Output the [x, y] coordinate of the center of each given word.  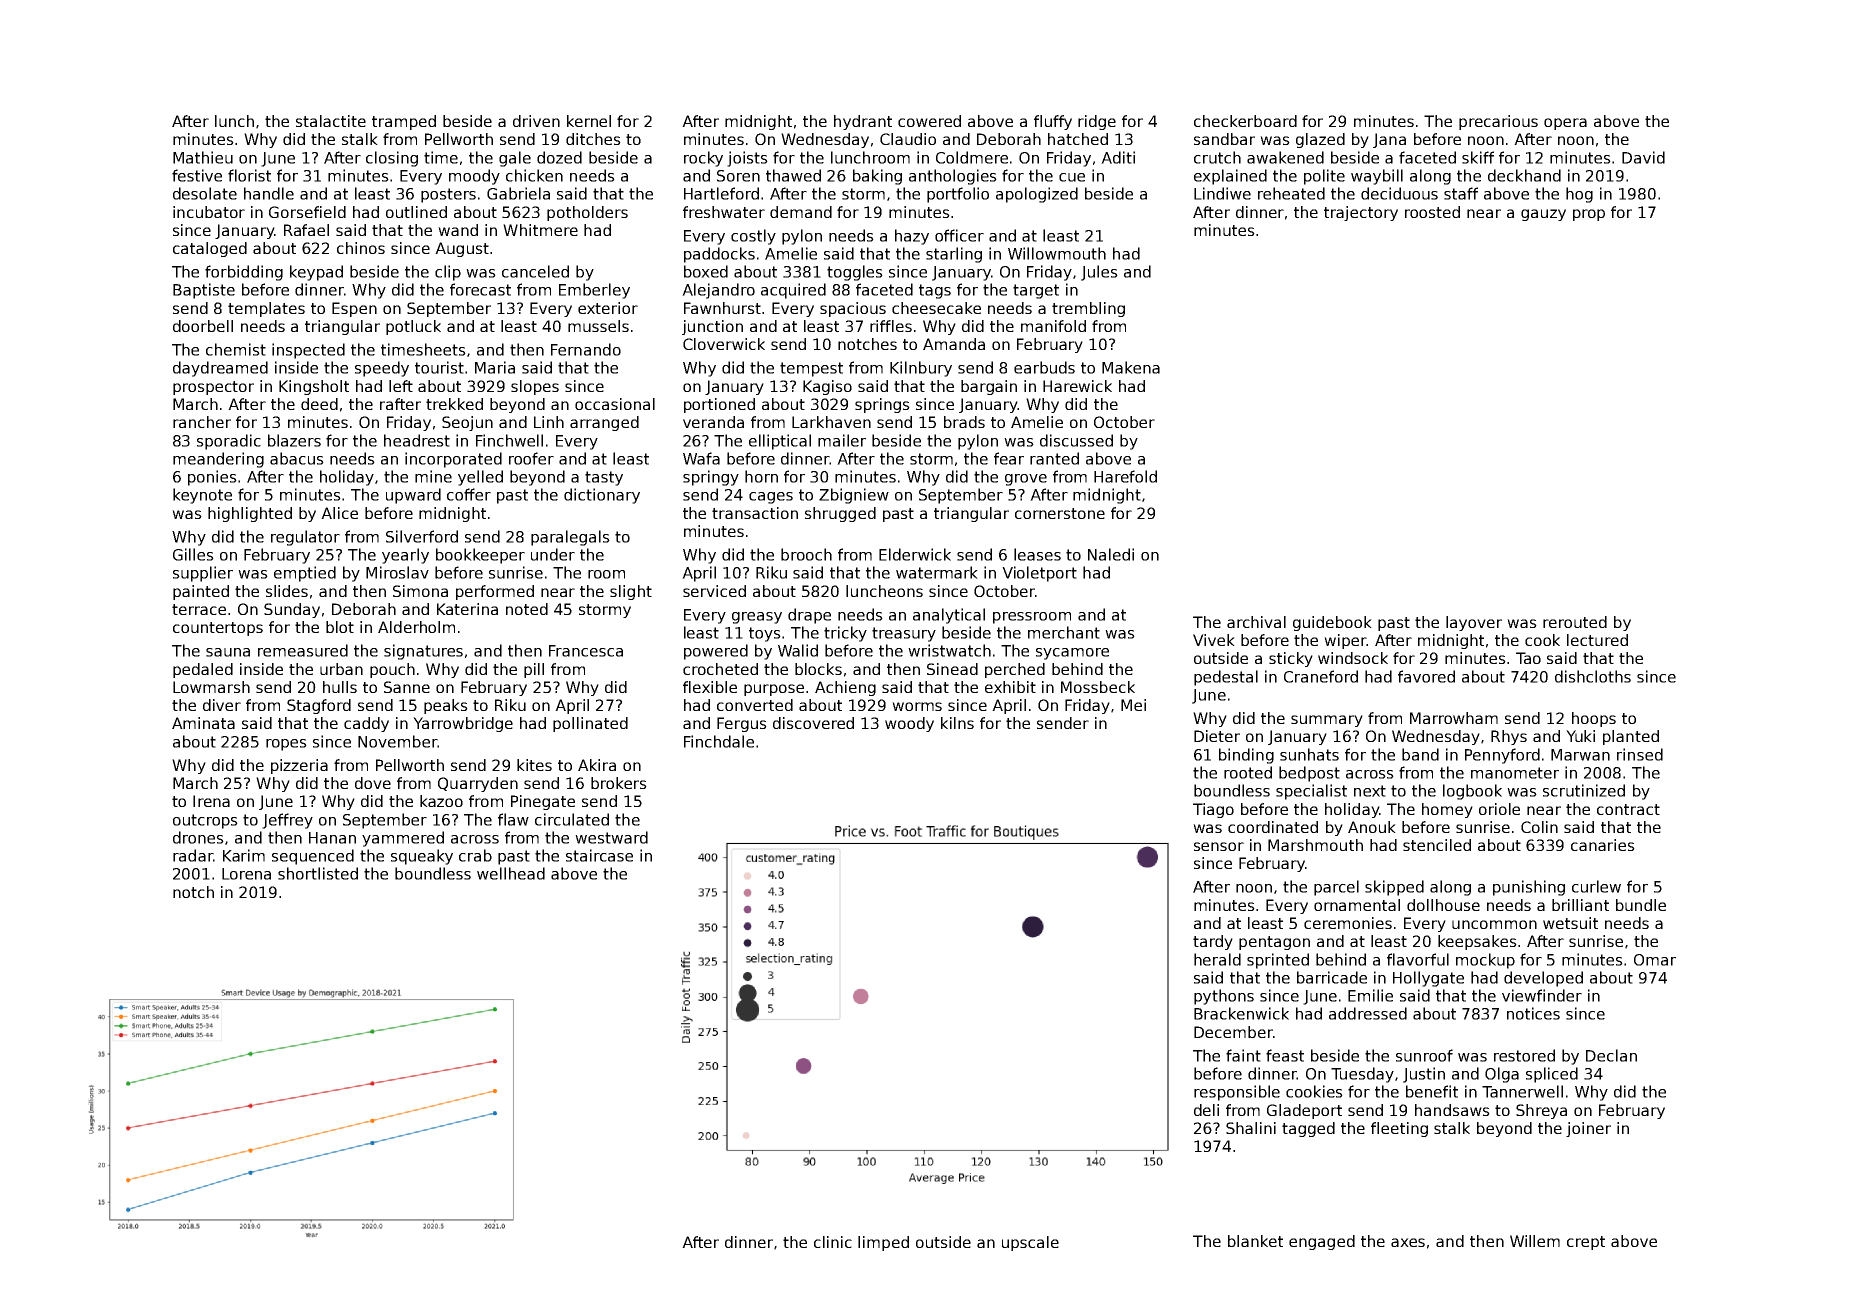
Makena [1131, 367]
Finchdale [719, 741]
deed [319, 404]
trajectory [1361, 213]
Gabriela [518, 193]
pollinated [590, 724]
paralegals [570, 538]
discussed [1076, 440]
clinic [833, 1242]
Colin [1539, 827]
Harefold [1125, 476]
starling [954, 255]
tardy [1213, 942]
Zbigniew [854, 496]
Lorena [246, 874]
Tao [1528, 658]
